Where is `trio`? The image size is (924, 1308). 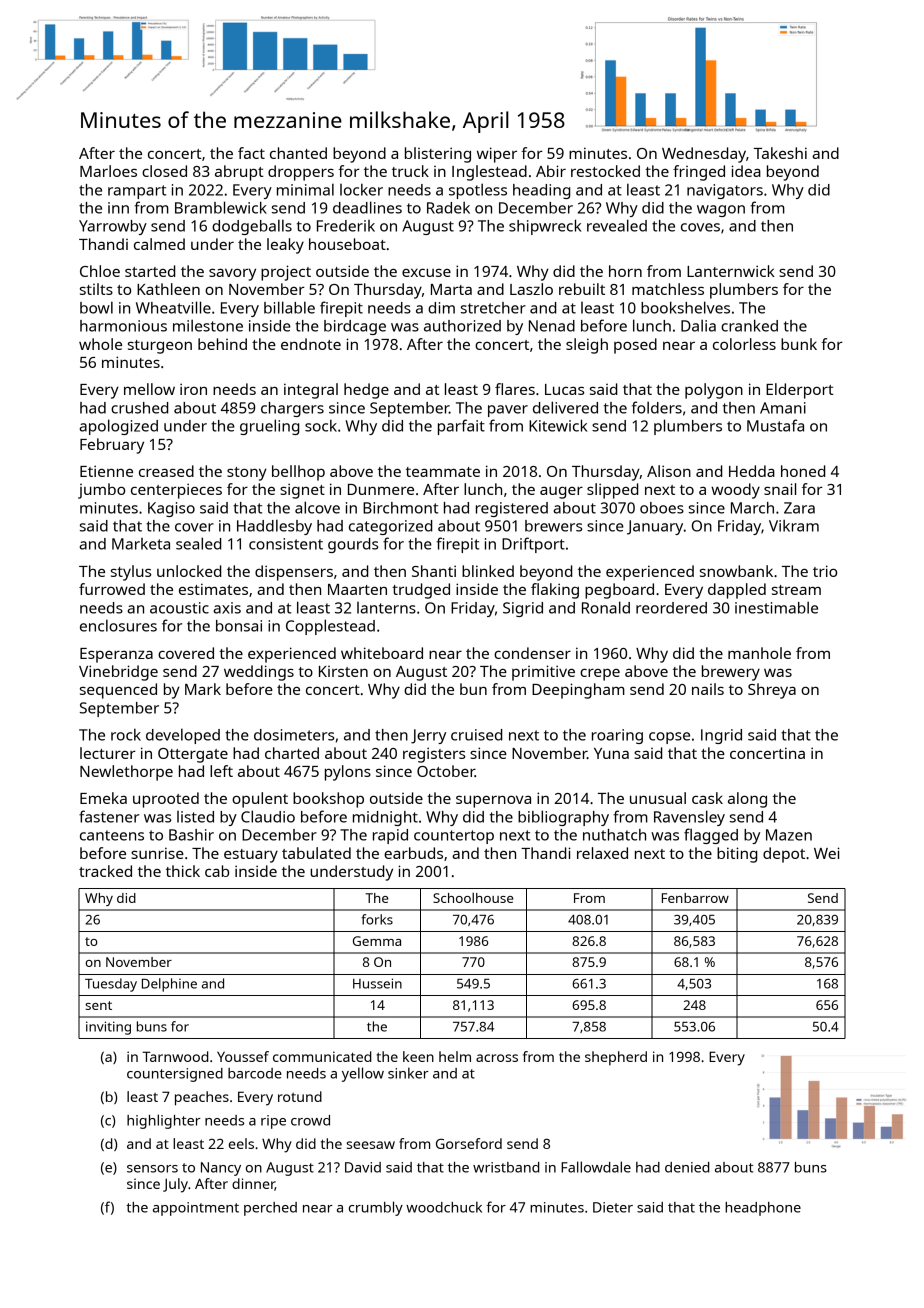 trio is located at coordinates (825, 571).
